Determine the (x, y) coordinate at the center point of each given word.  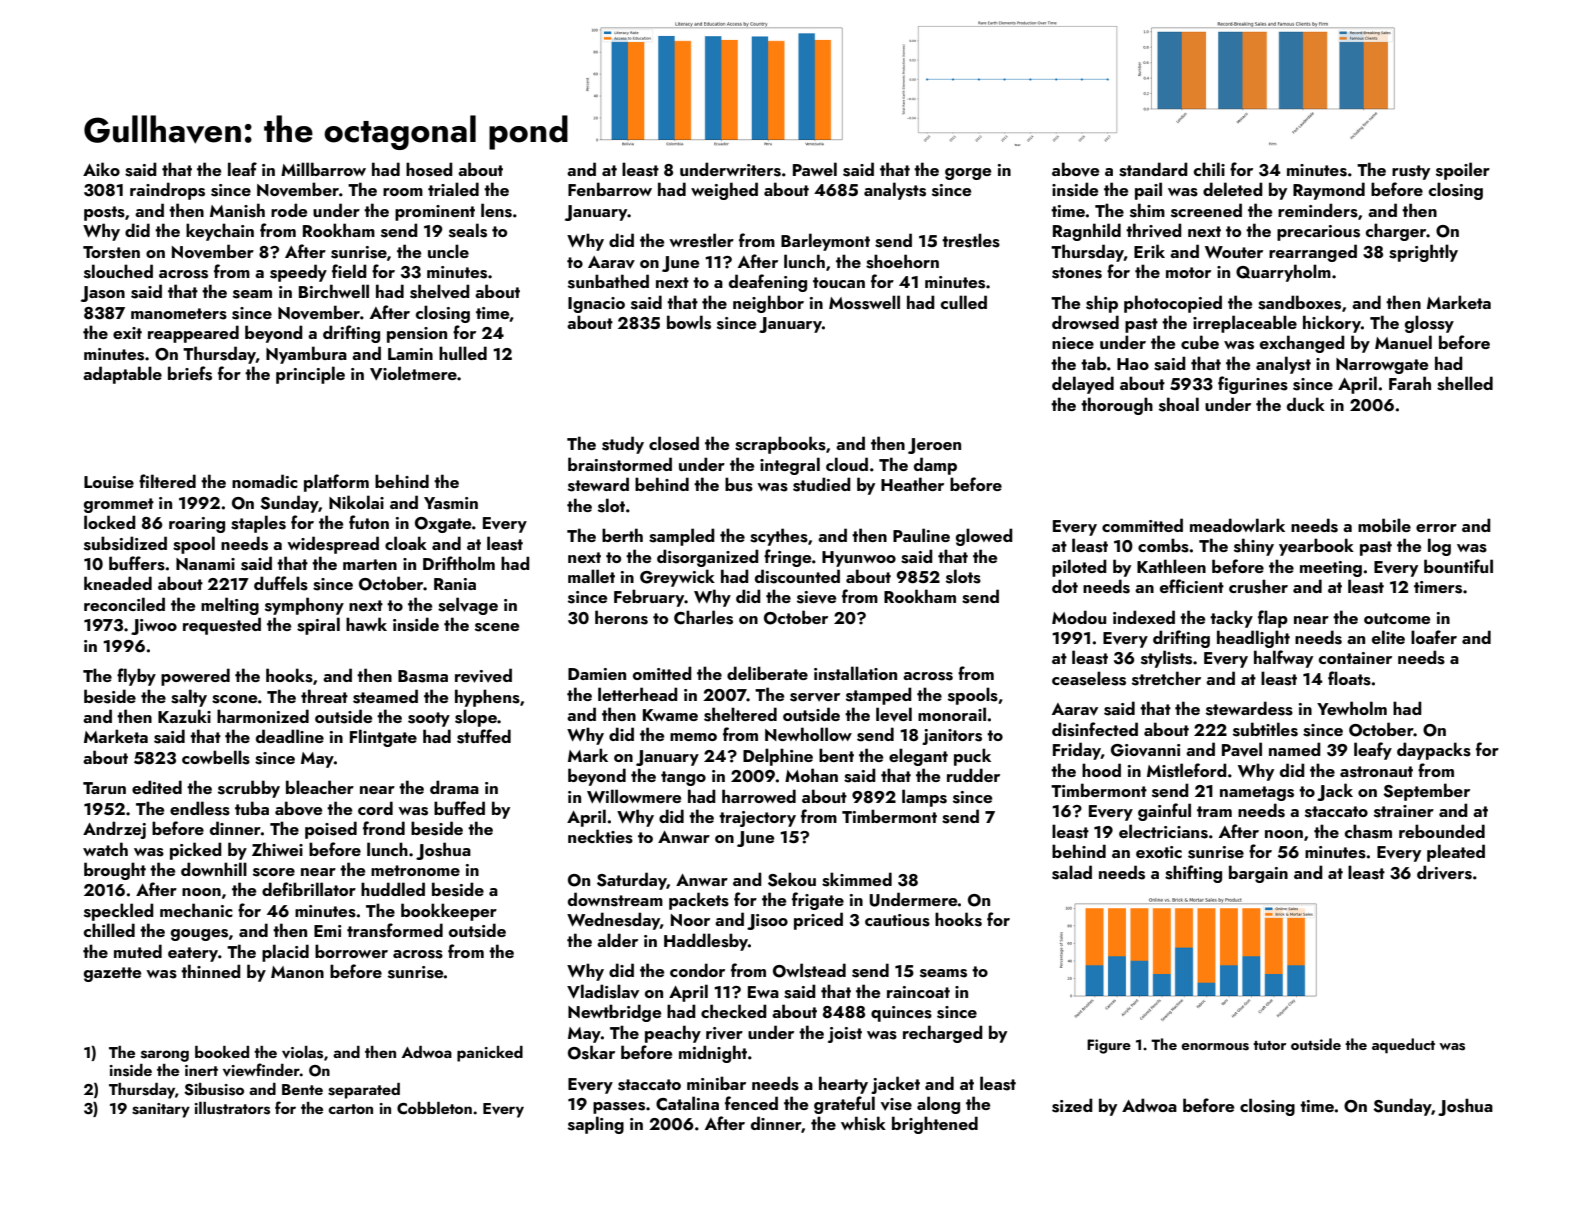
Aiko (101, 169)
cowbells (216, 757)
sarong (165, 1056)
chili (1209, 169)
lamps (924, 798)
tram (1214, 811)
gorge (968, 174)
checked (734, 1011)
